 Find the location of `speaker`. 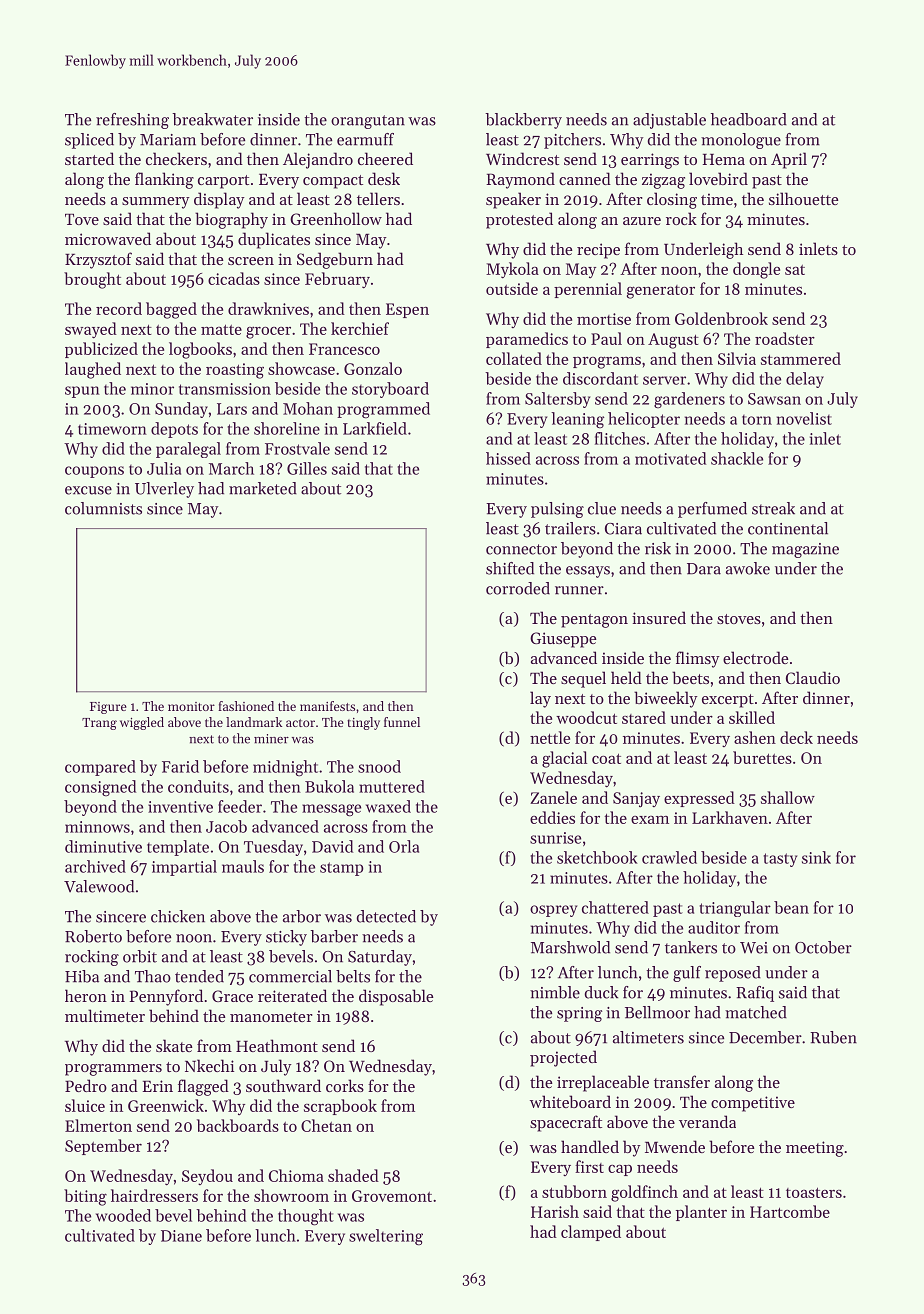

speaker is located at coordinates (513, 200).
